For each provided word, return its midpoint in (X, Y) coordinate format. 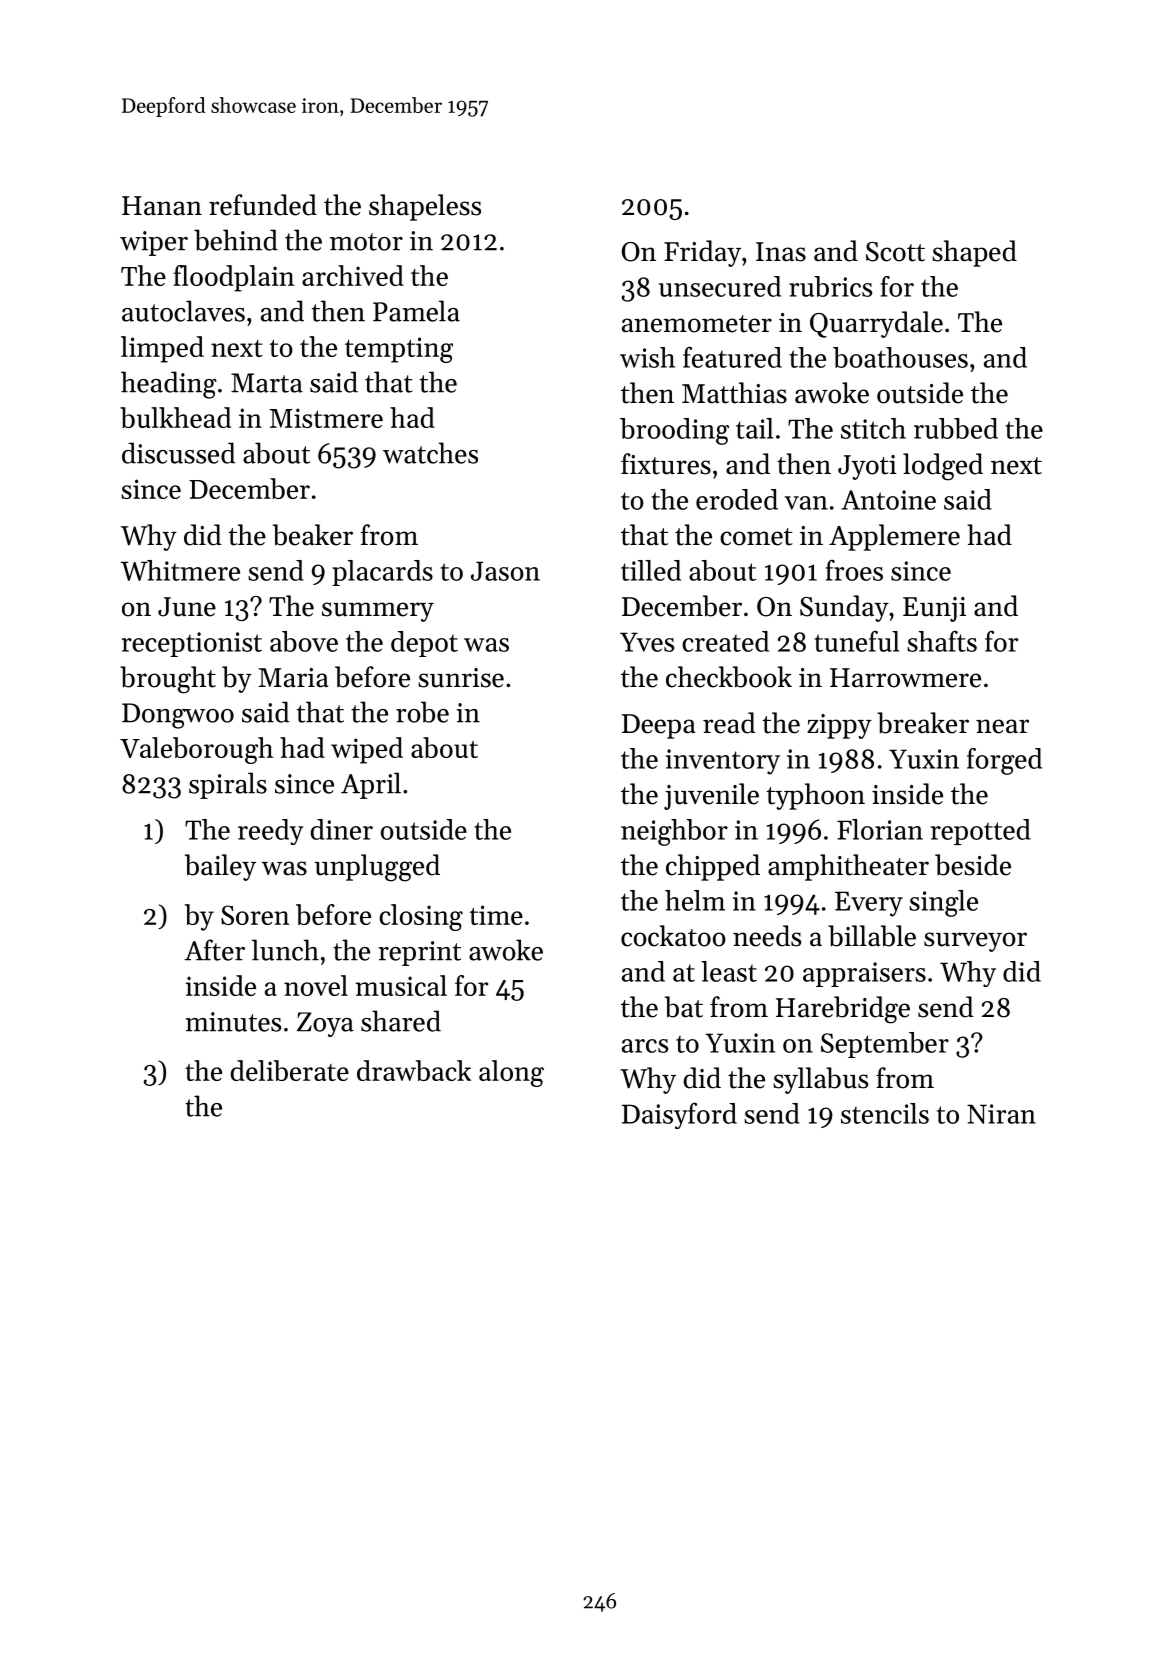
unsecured (720, 286)
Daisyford (679, 1115)
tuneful (856, 641)
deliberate (289, 1070)
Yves (647, 642)
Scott (895, 252)
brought (168, 680)
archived (353, 275)
